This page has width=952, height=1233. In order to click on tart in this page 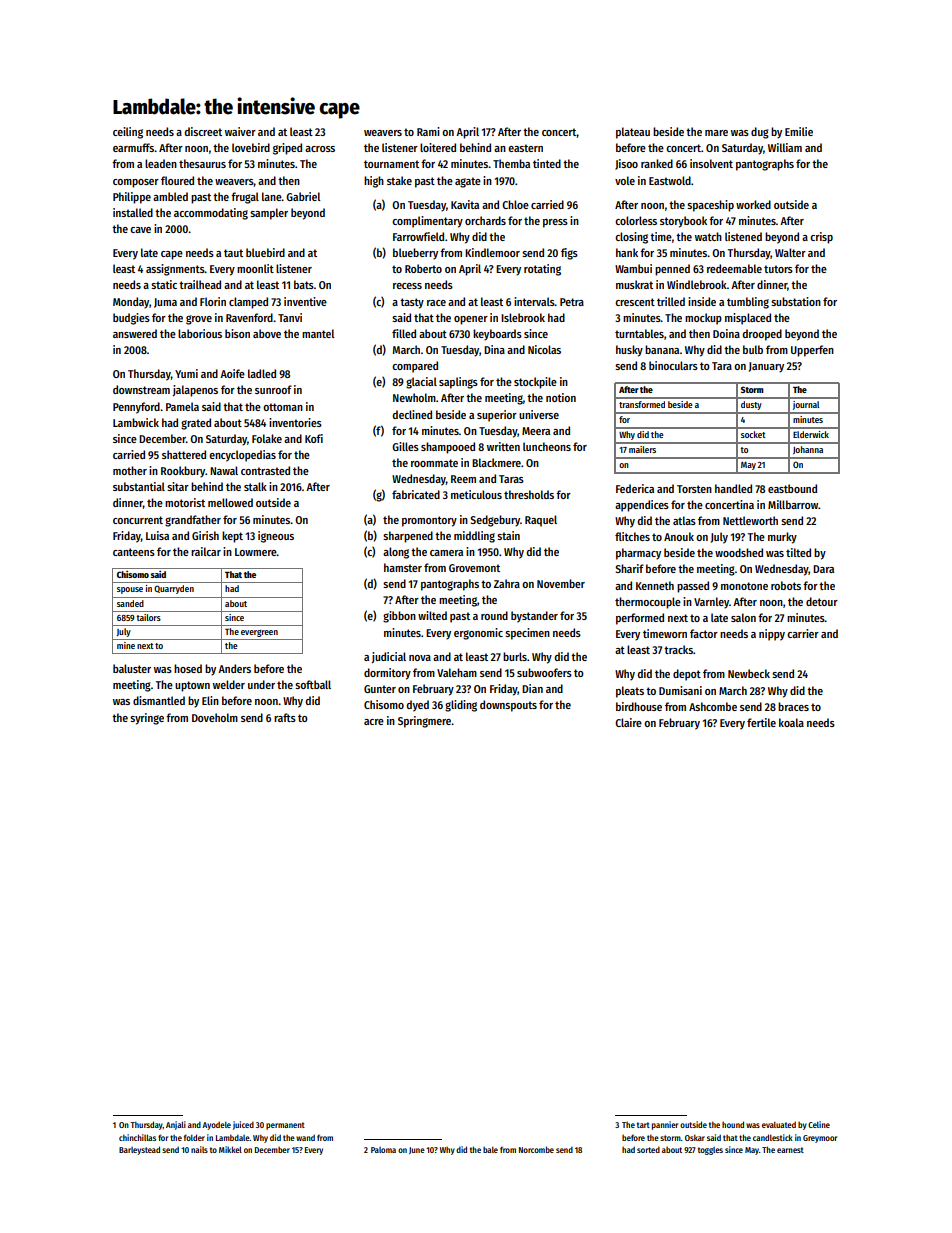, I will do `click(643, 1125)`.
